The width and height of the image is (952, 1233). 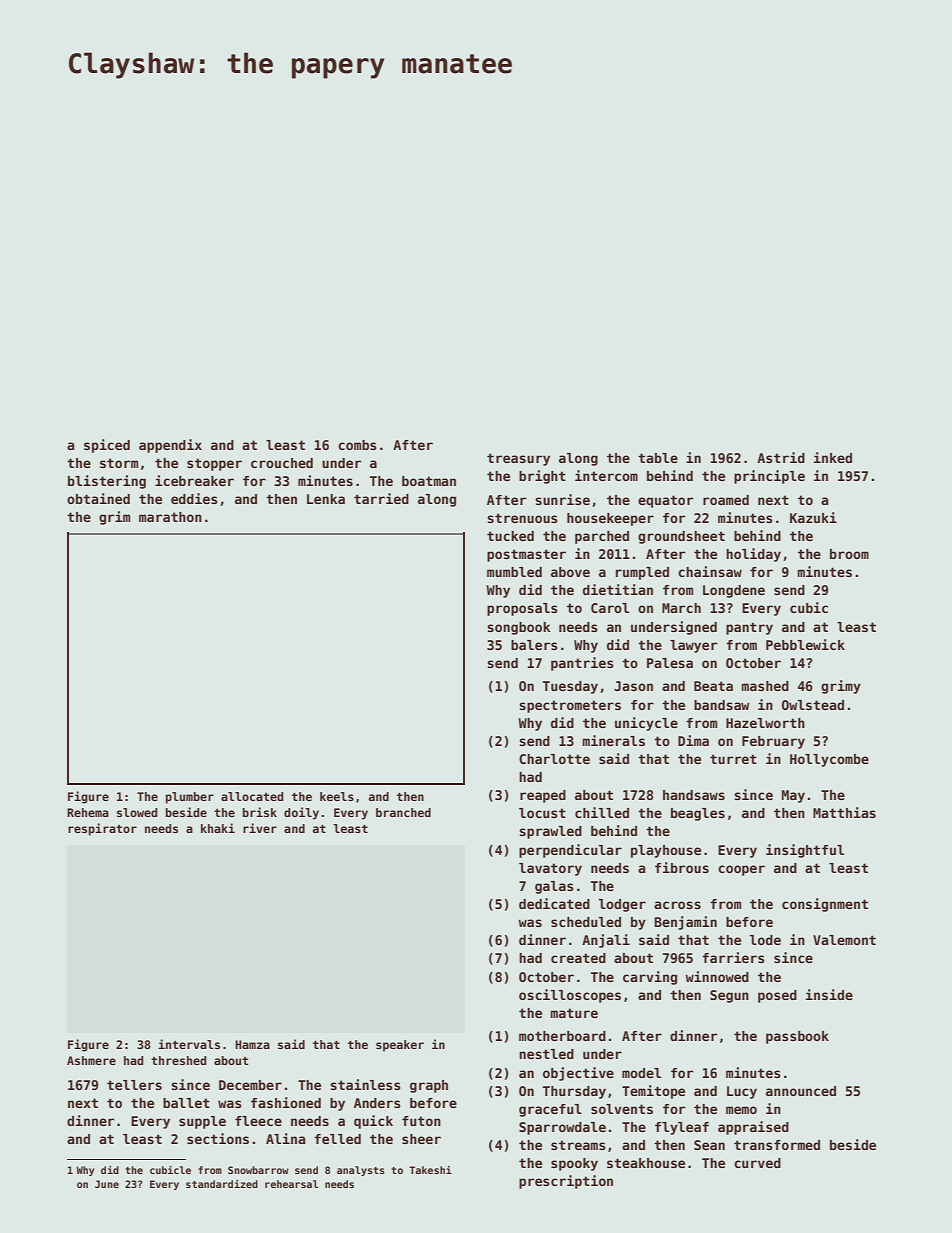 I want to click on steakhouse, so click(x=646, y=1163).
